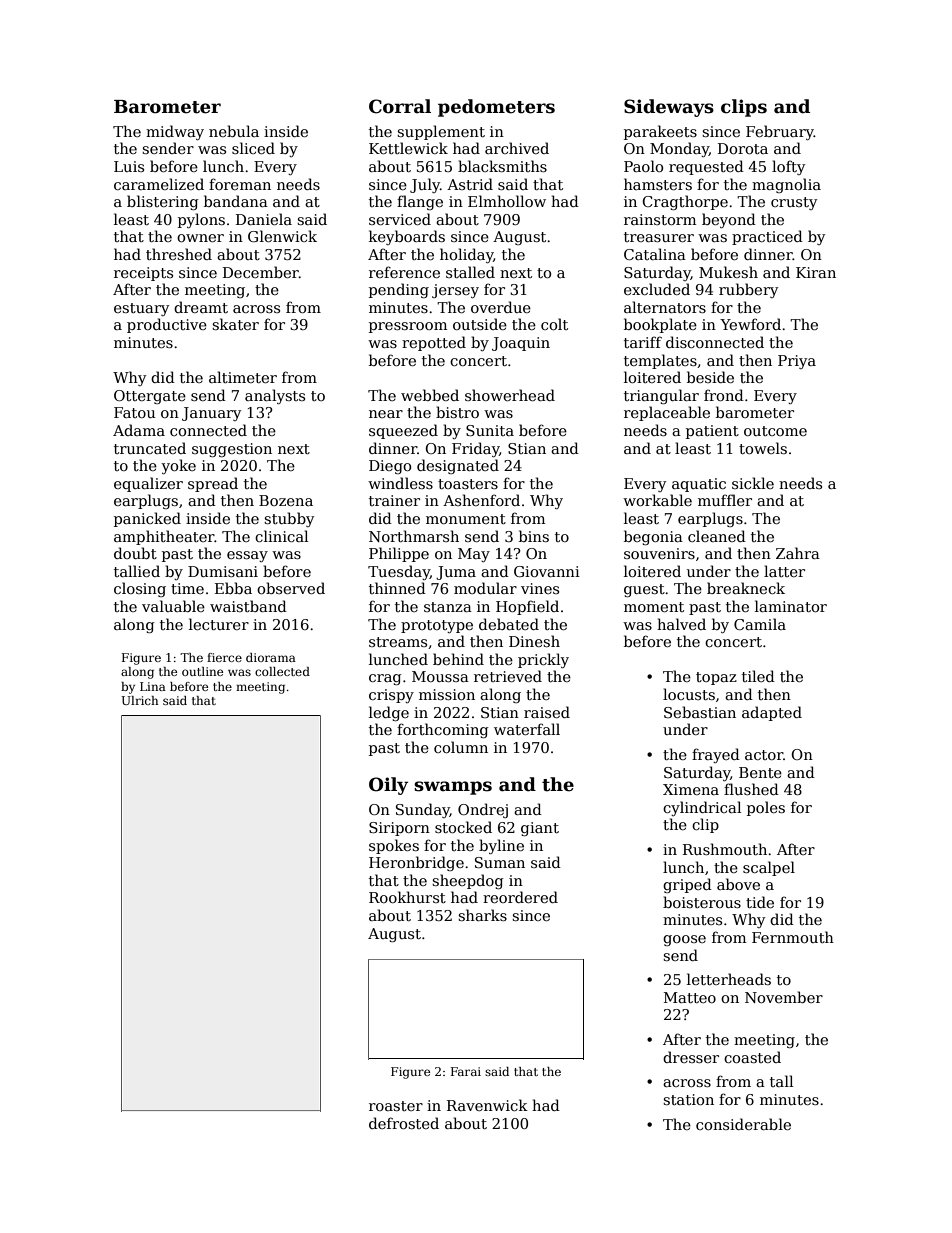 The height and width of the image is (1233, 952). I want to click on Rookhurst, so click(407, 897).
